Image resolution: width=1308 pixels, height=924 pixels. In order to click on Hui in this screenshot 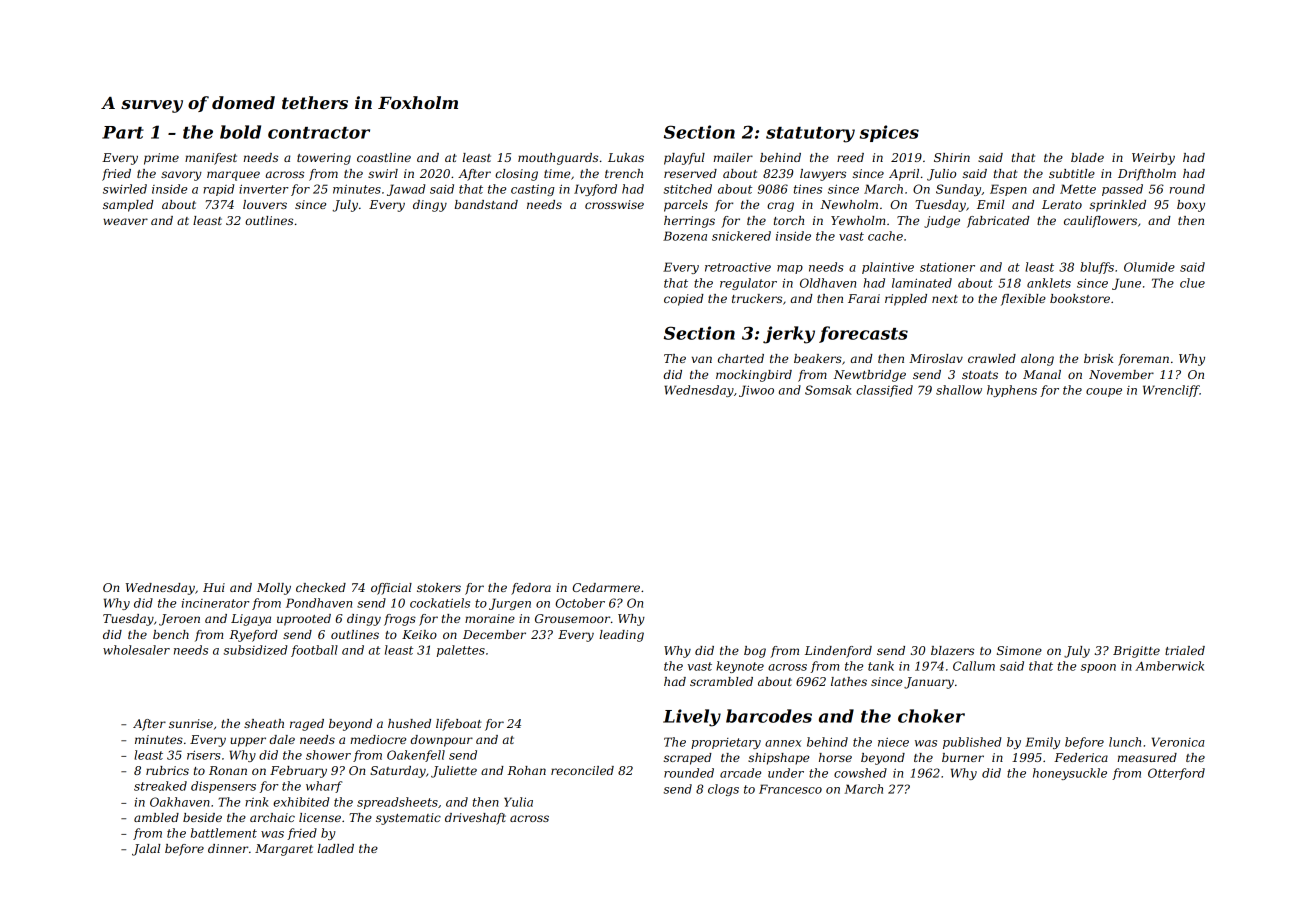, I will do `click(214, 587)`.
